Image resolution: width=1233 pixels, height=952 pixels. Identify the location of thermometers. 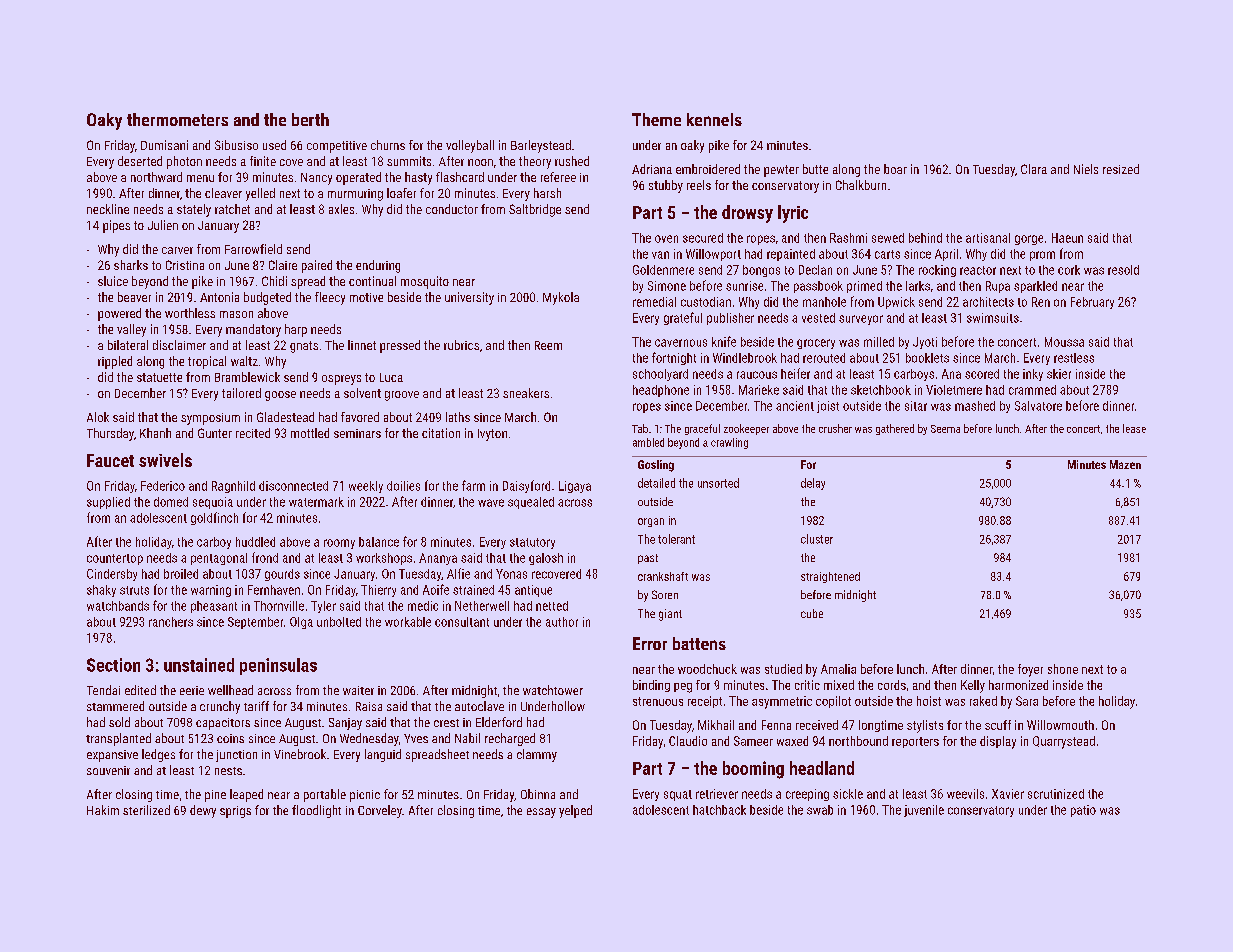
(177, 119).
